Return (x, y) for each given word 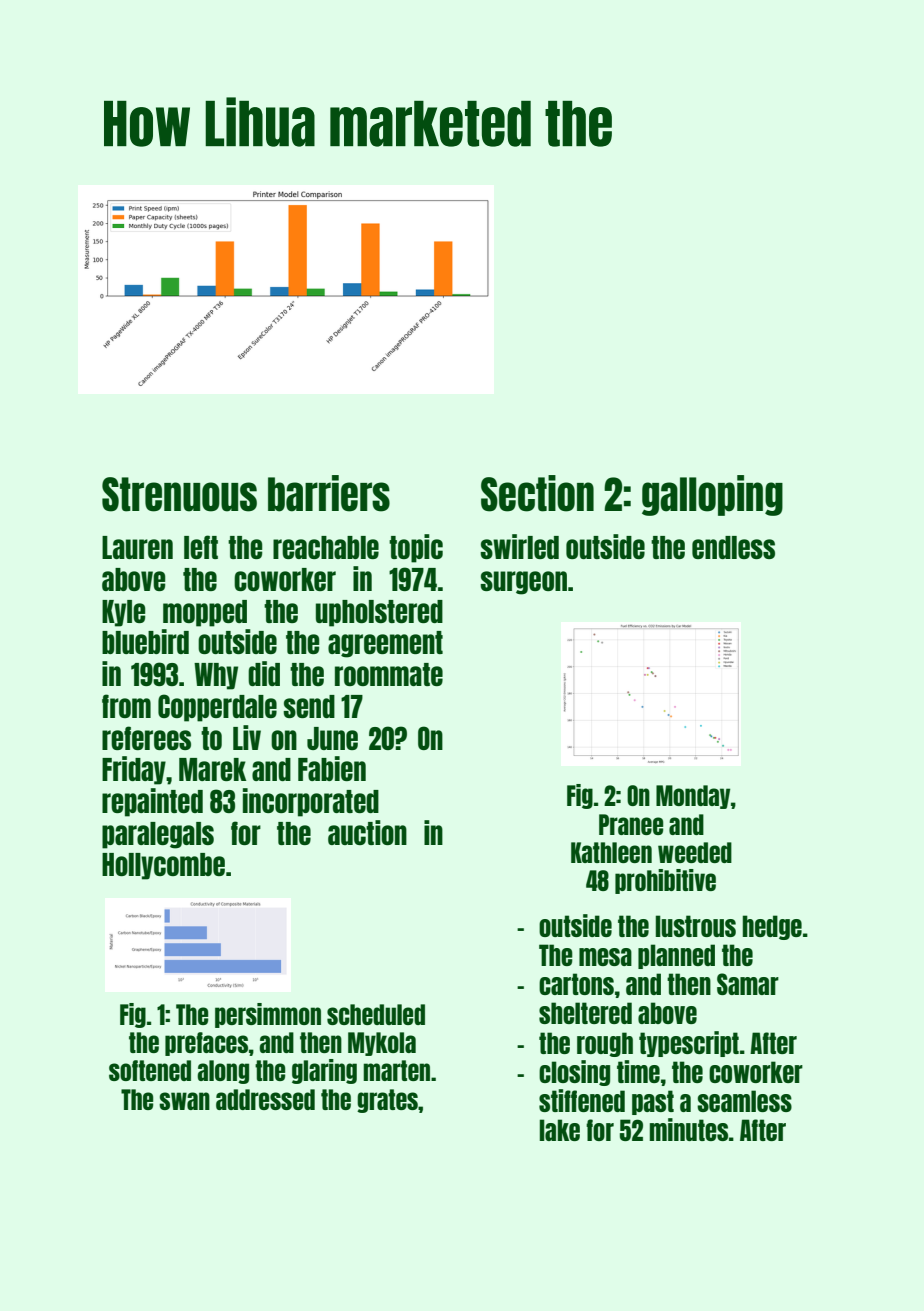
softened (150, 1070)
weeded (695, 852)
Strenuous (179, 494)
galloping (712, 495)
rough (605, 1044)
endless (733, 547)
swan (184, 1101)
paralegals (158, 835)
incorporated (311, 802)
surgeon (523, 583)
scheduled (376, 1014)
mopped (205, 613)
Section (537, 493)
